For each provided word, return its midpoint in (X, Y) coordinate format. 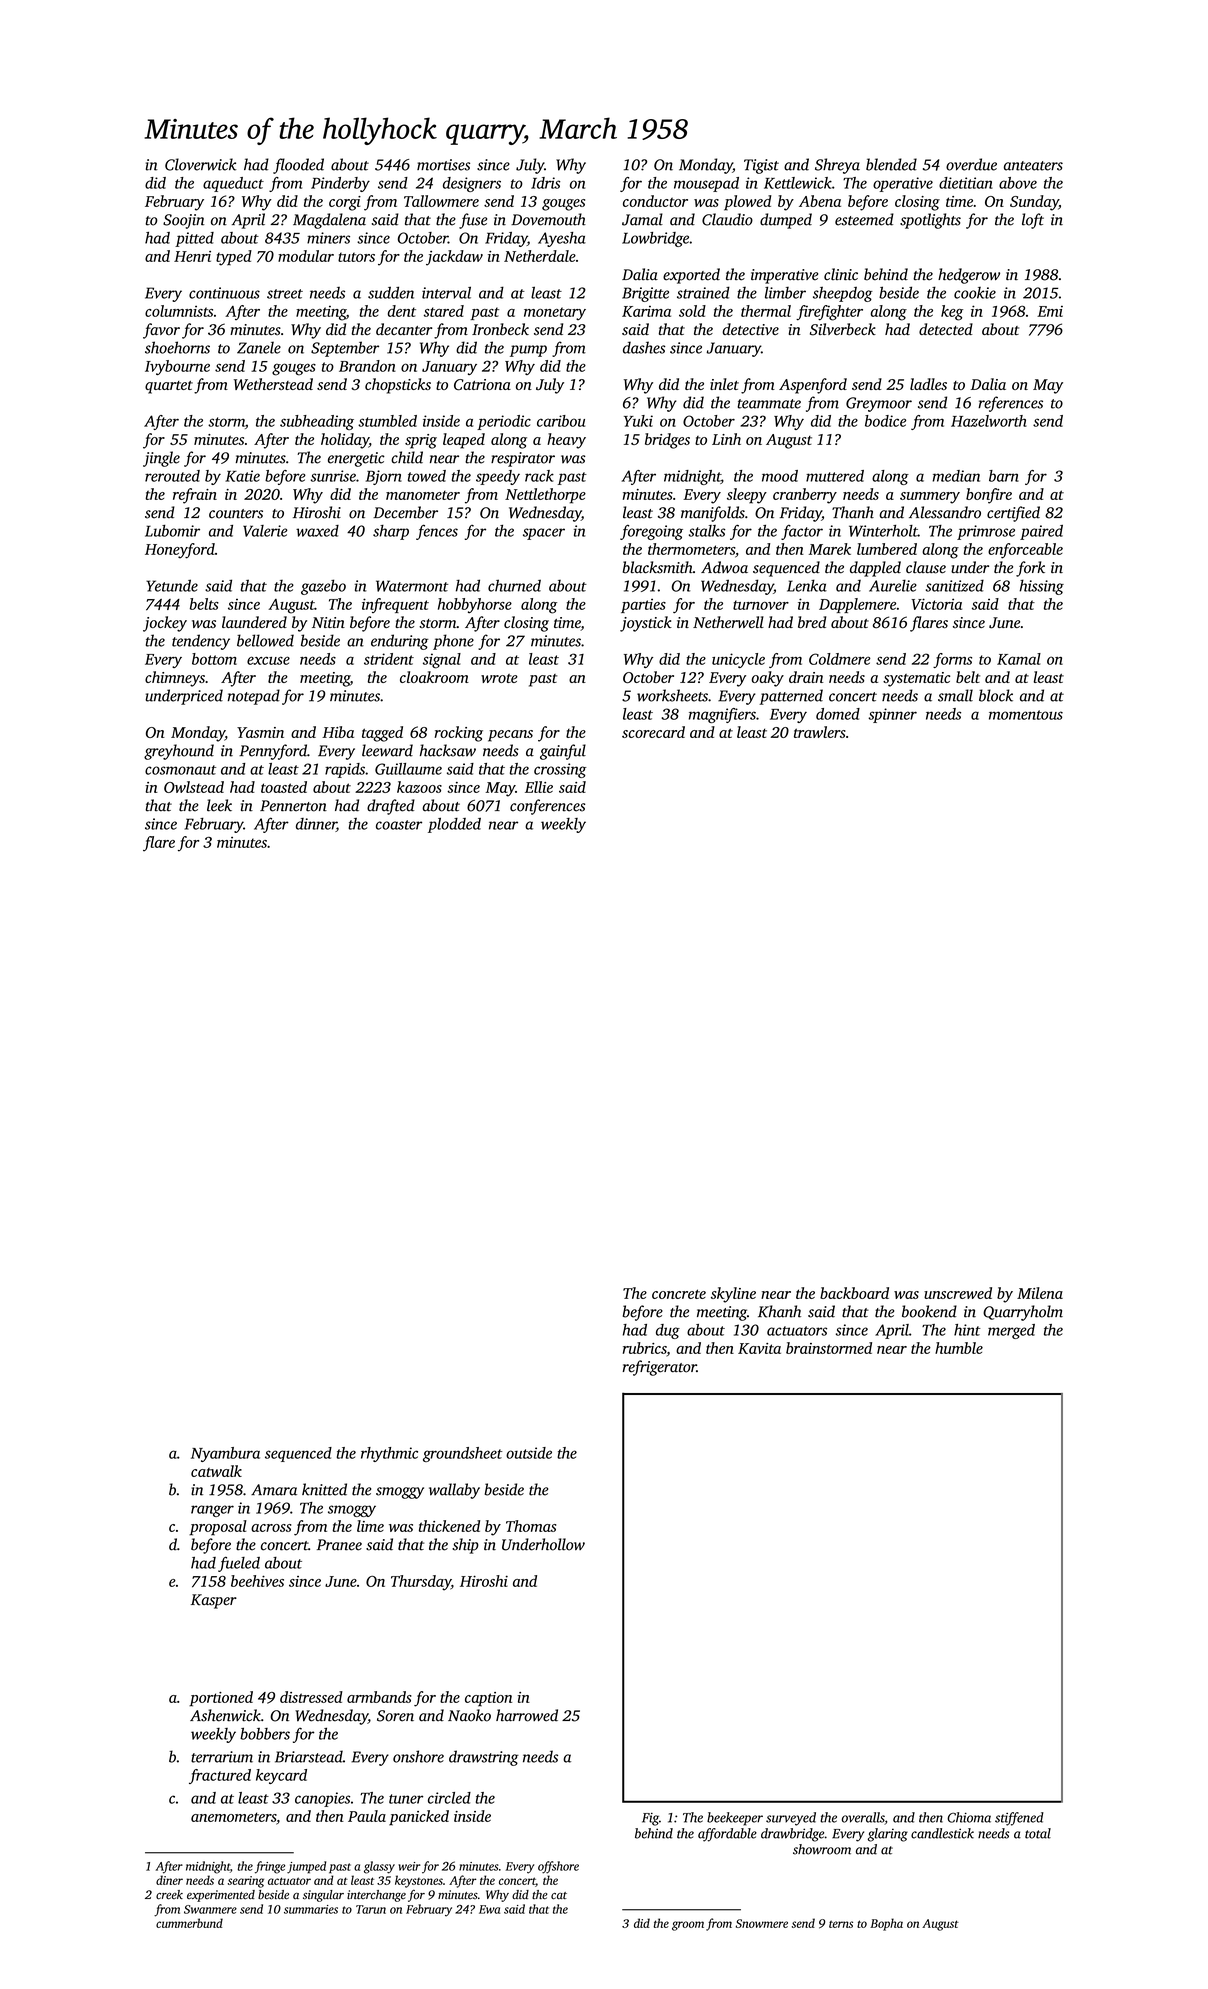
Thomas (531, 1526)
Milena (1040, 1293)
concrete (679, 1294)
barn (1004, 476)
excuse (268, 660)
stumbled (387, 421)
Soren (395, 1716)
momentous (1026, 715)
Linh (726, 439)
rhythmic (389, 1454)
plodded (454, 825)
